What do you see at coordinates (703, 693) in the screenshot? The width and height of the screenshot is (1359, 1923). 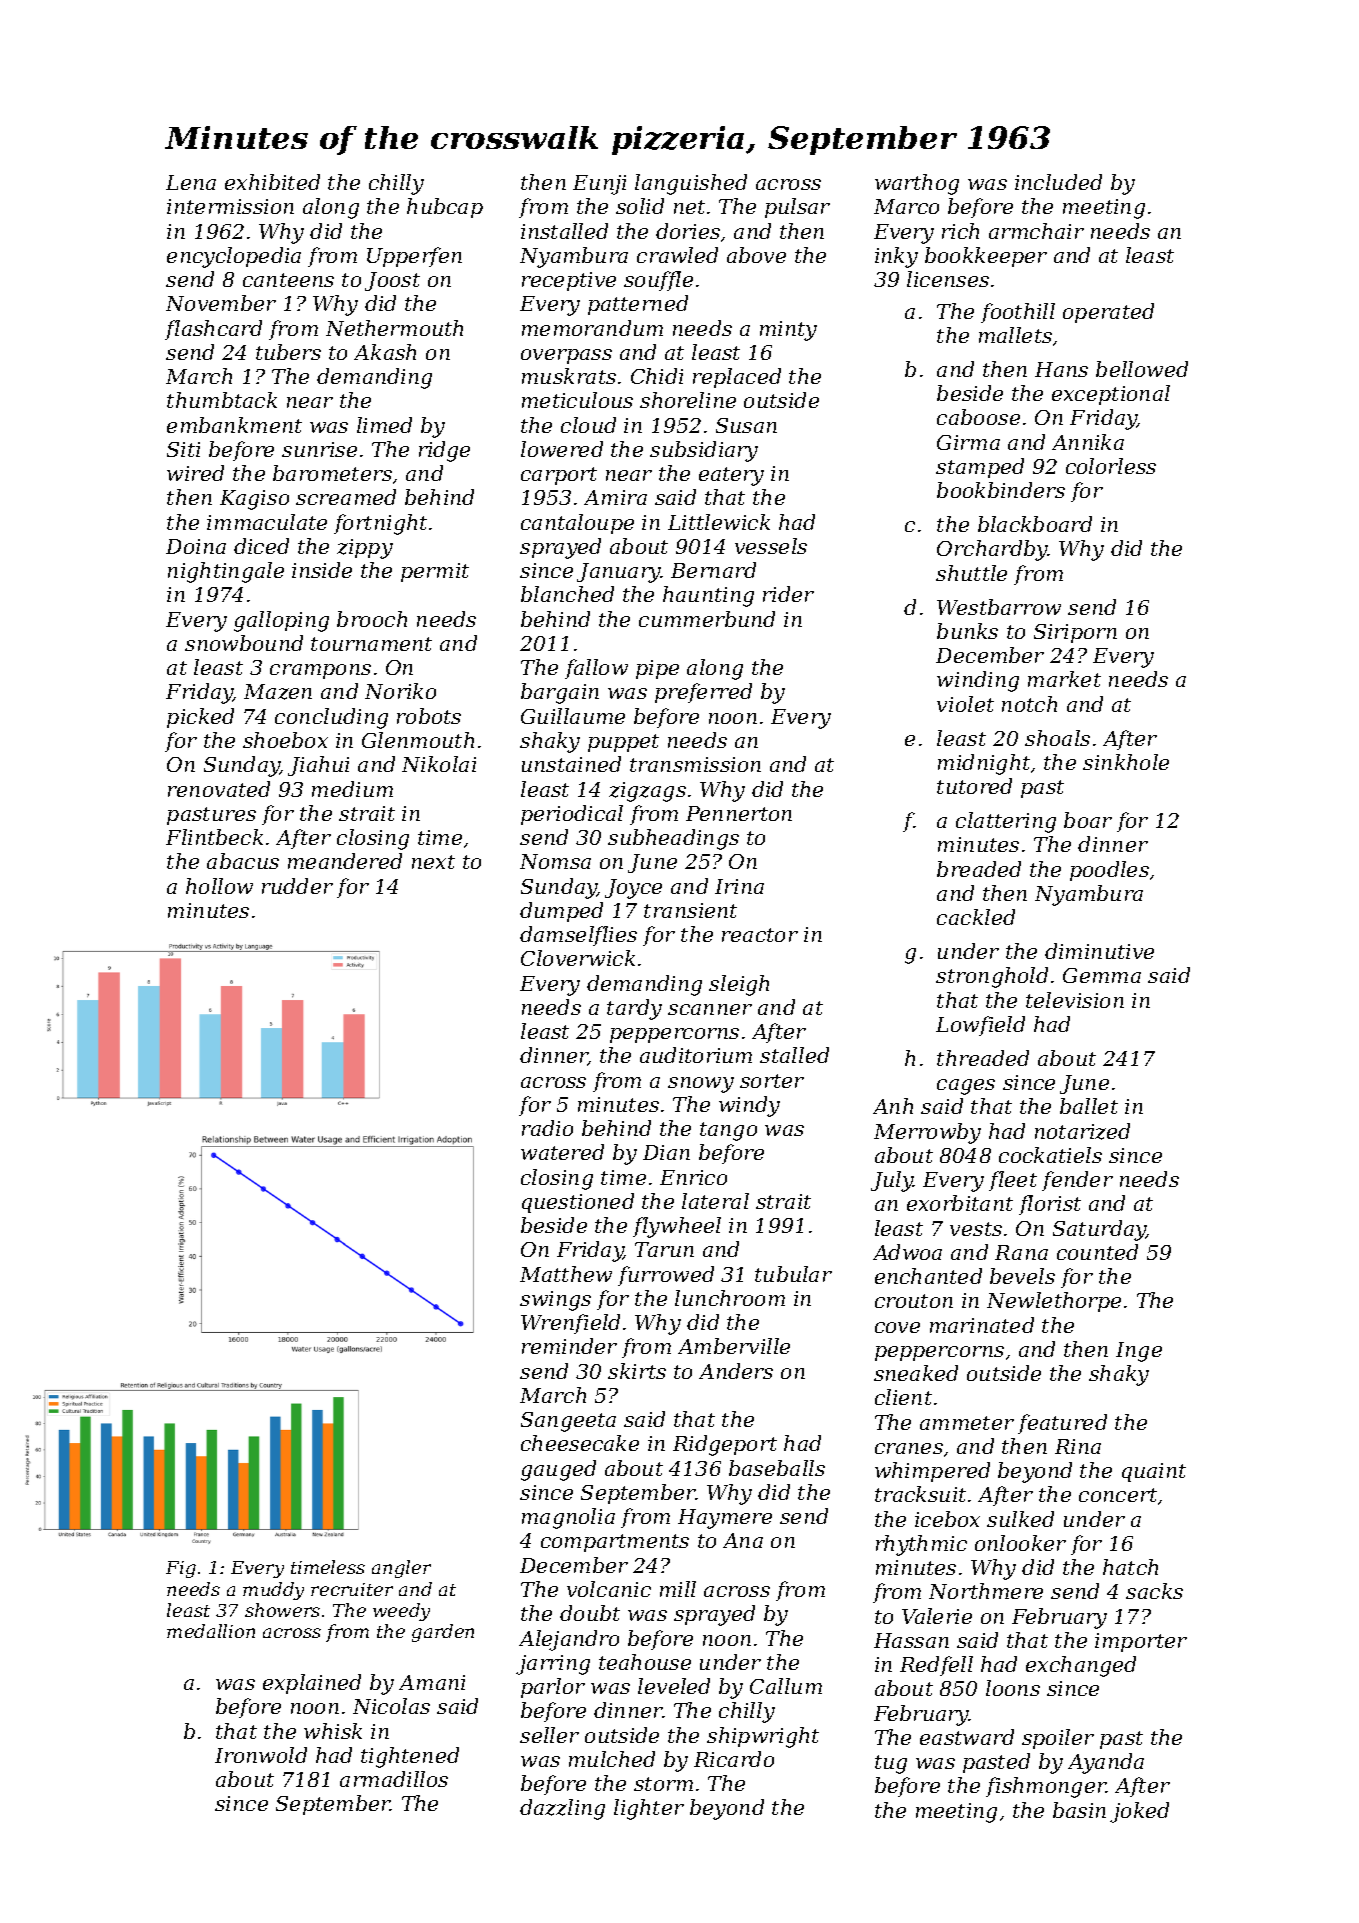 I see `preferred` at bounding box center [703, 693].
